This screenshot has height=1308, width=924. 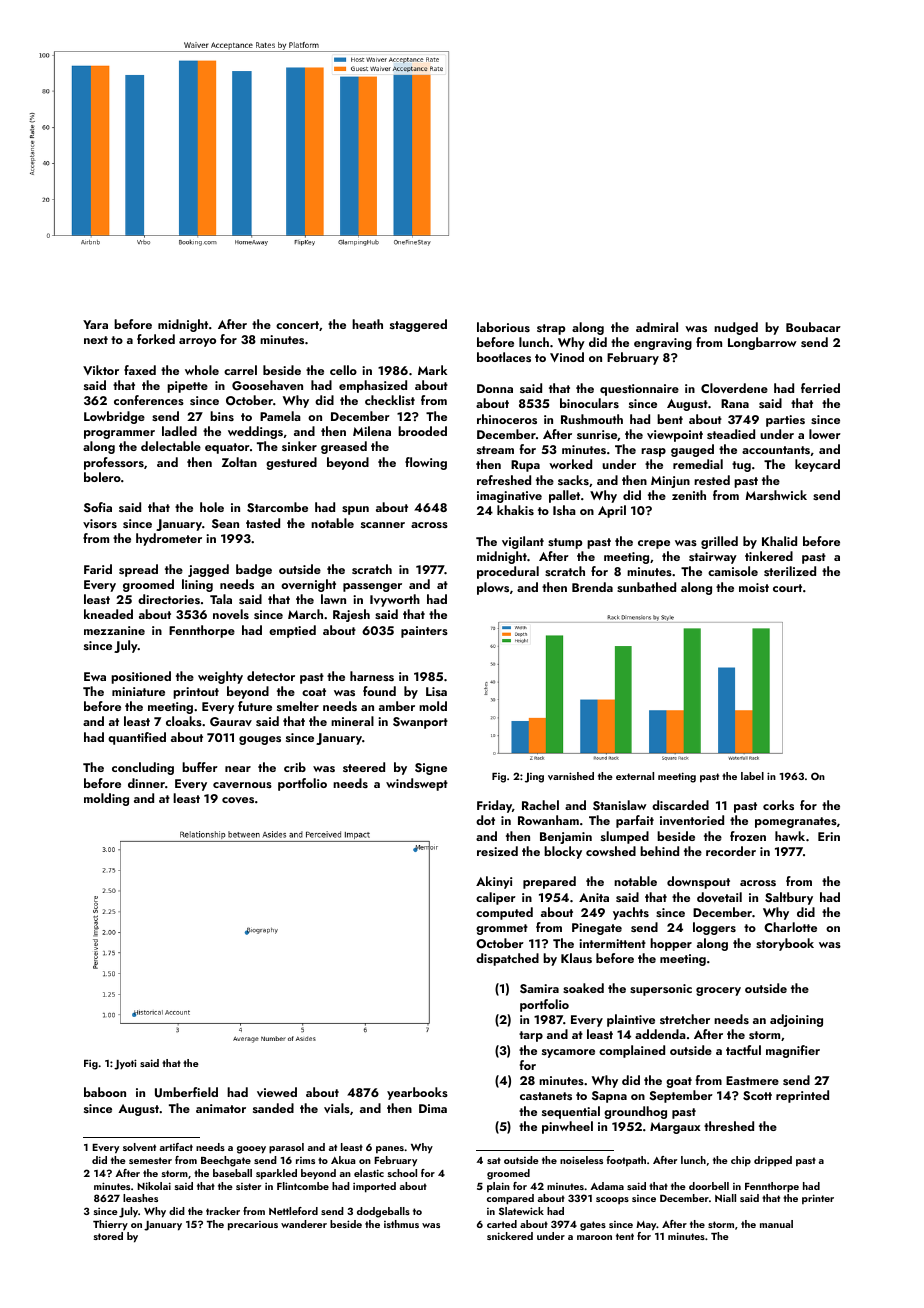 I want to click on grocery, so click(x=718, y=991).
